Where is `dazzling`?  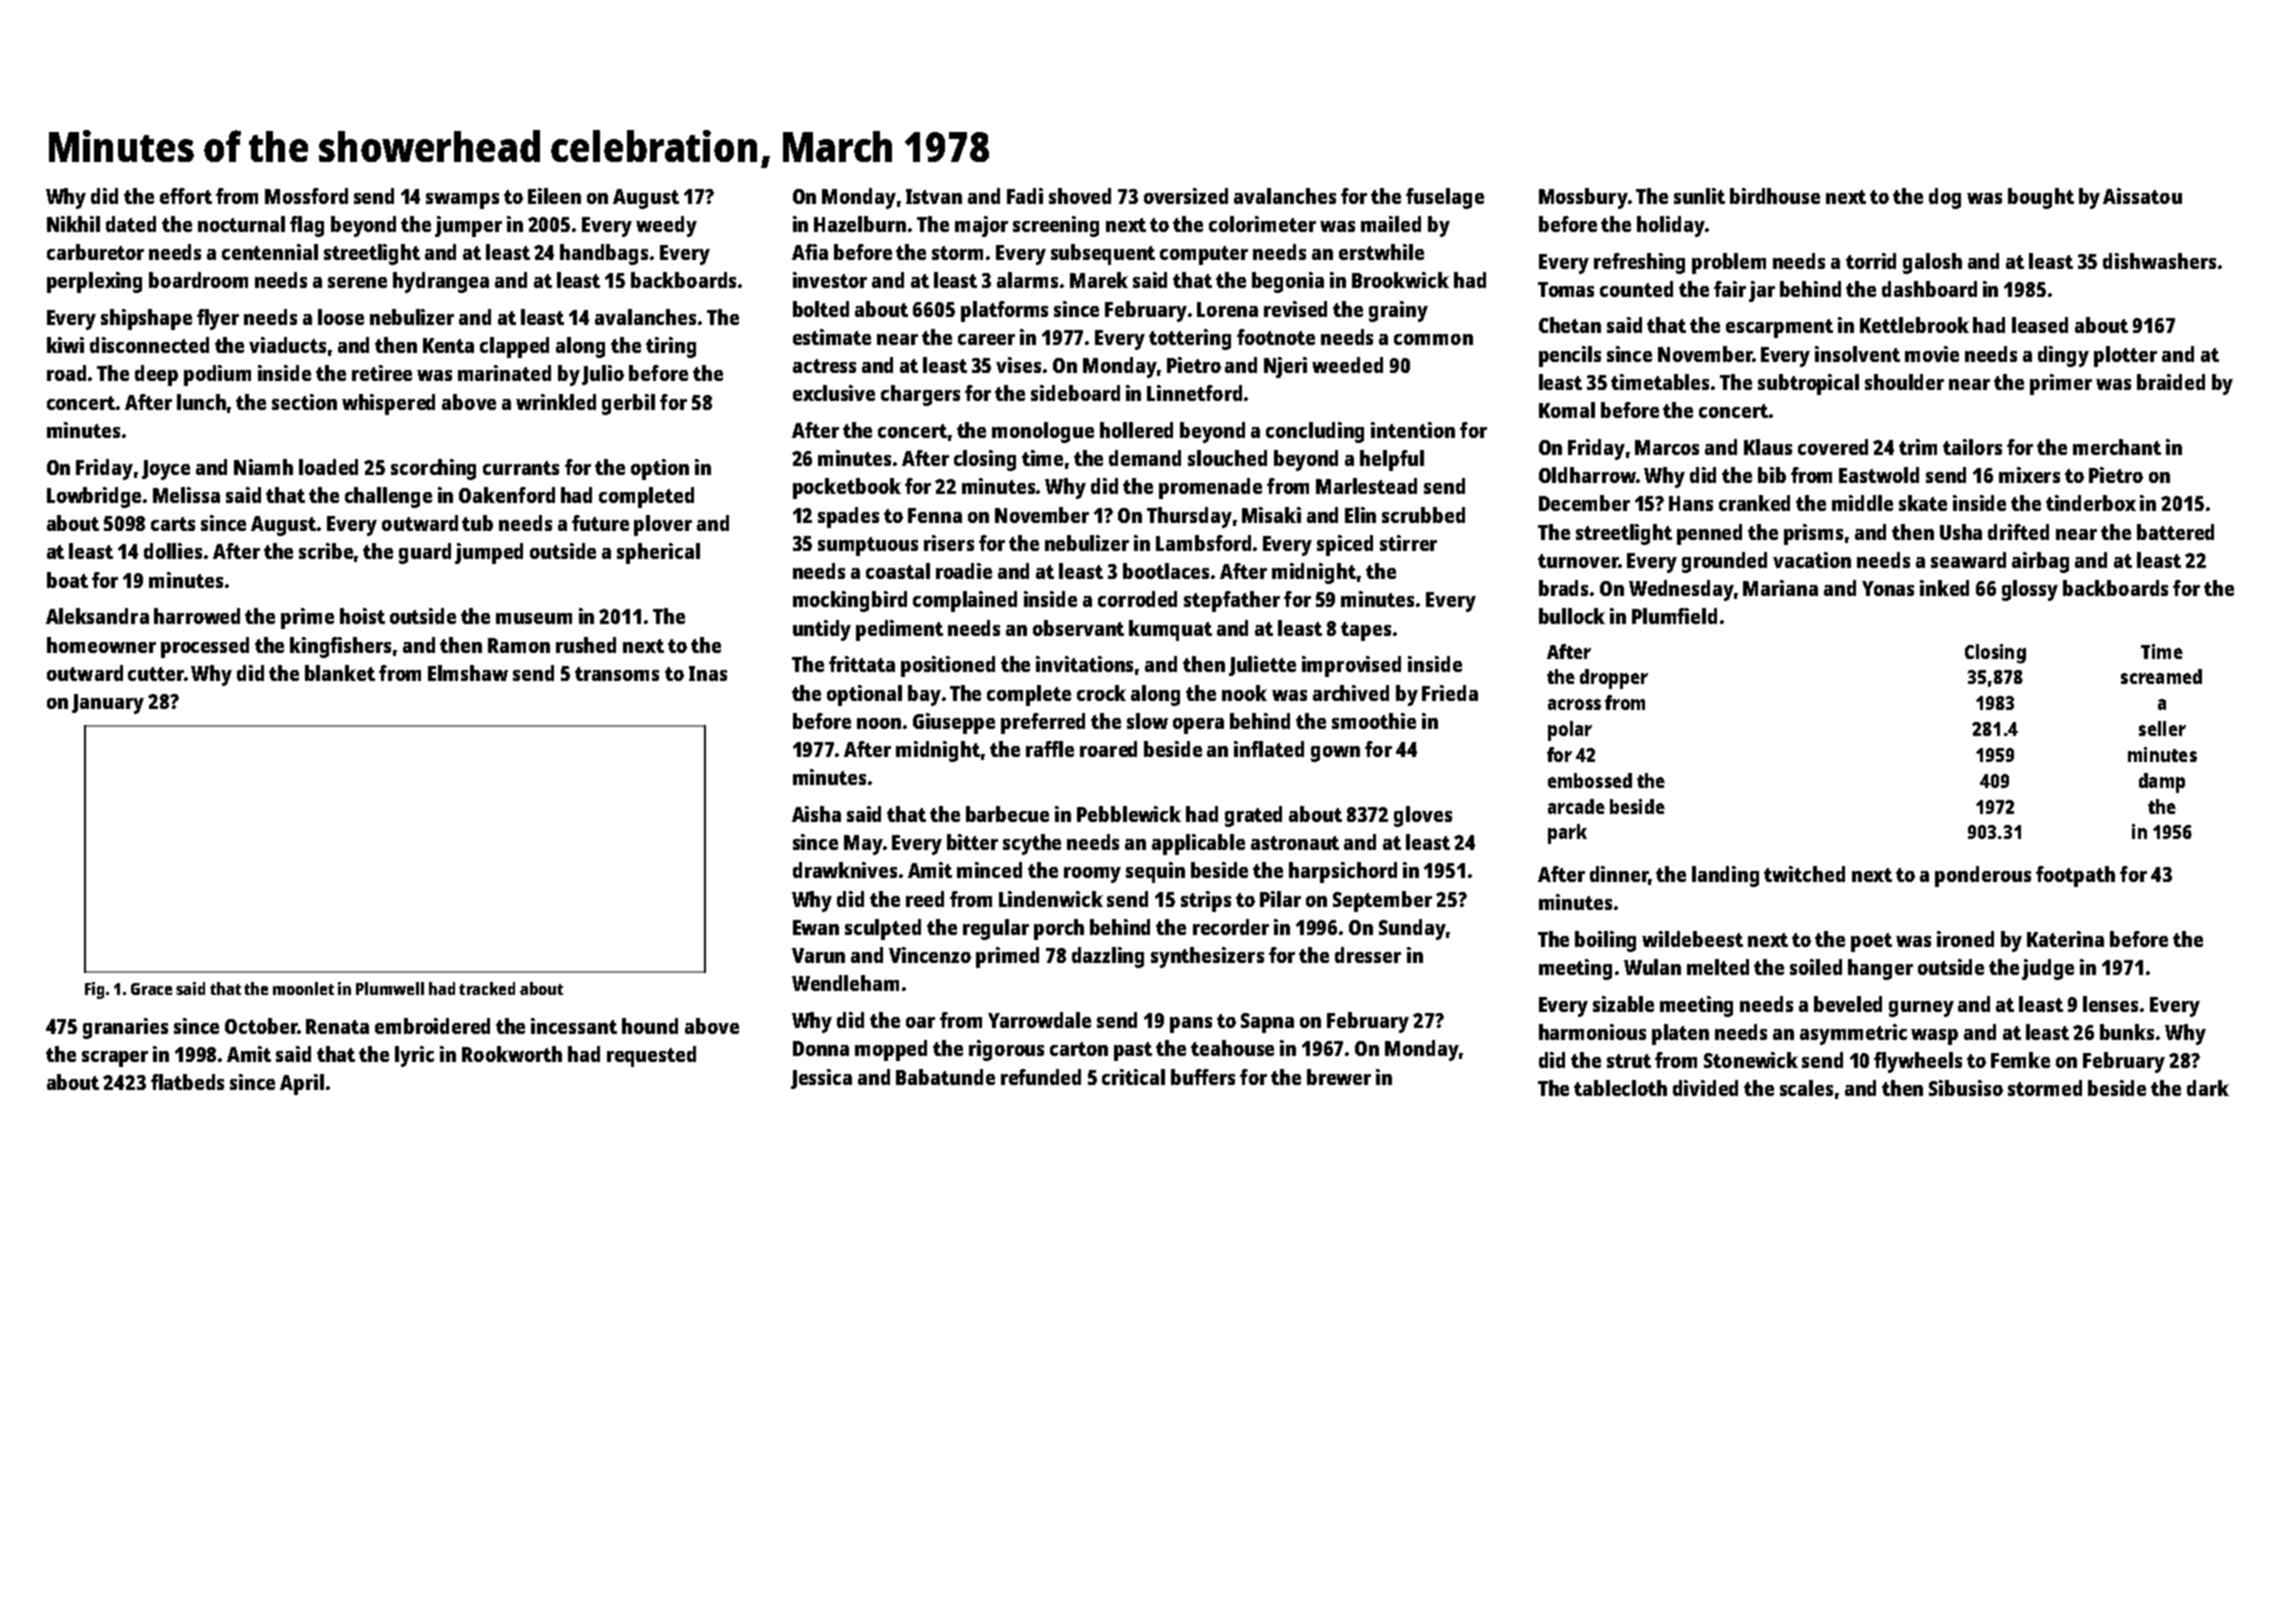 dazzling is located at coordinates (1108, 957).
